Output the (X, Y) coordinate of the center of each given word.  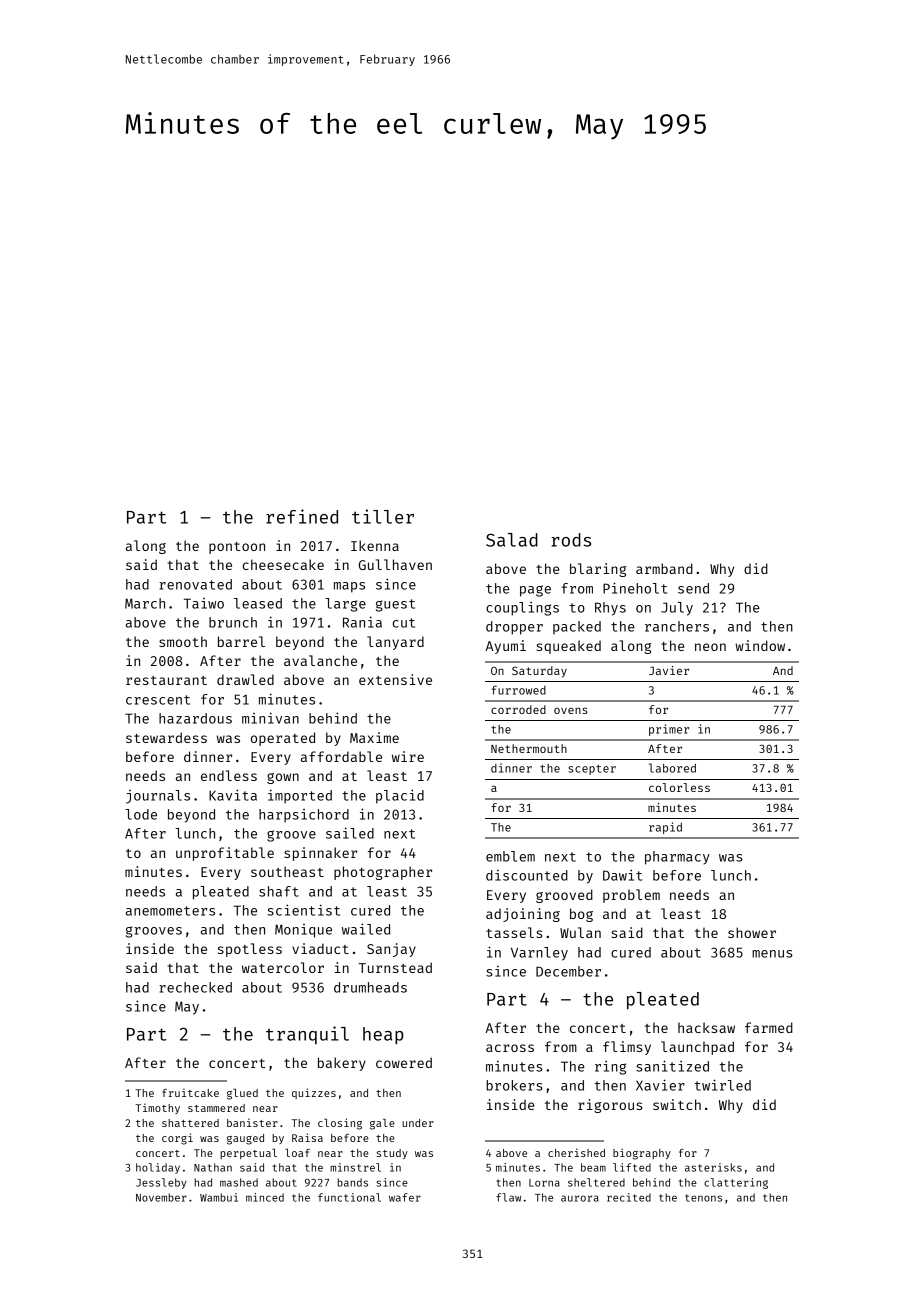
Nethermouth (529, 748)
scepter (592, 770)
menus (772, 954)
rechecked (195, 987)
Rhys (610, 609)
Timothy (157, 1108)
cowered (404, 1062)
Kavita (233, 795)
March (145, 603)
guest (395, 605)
